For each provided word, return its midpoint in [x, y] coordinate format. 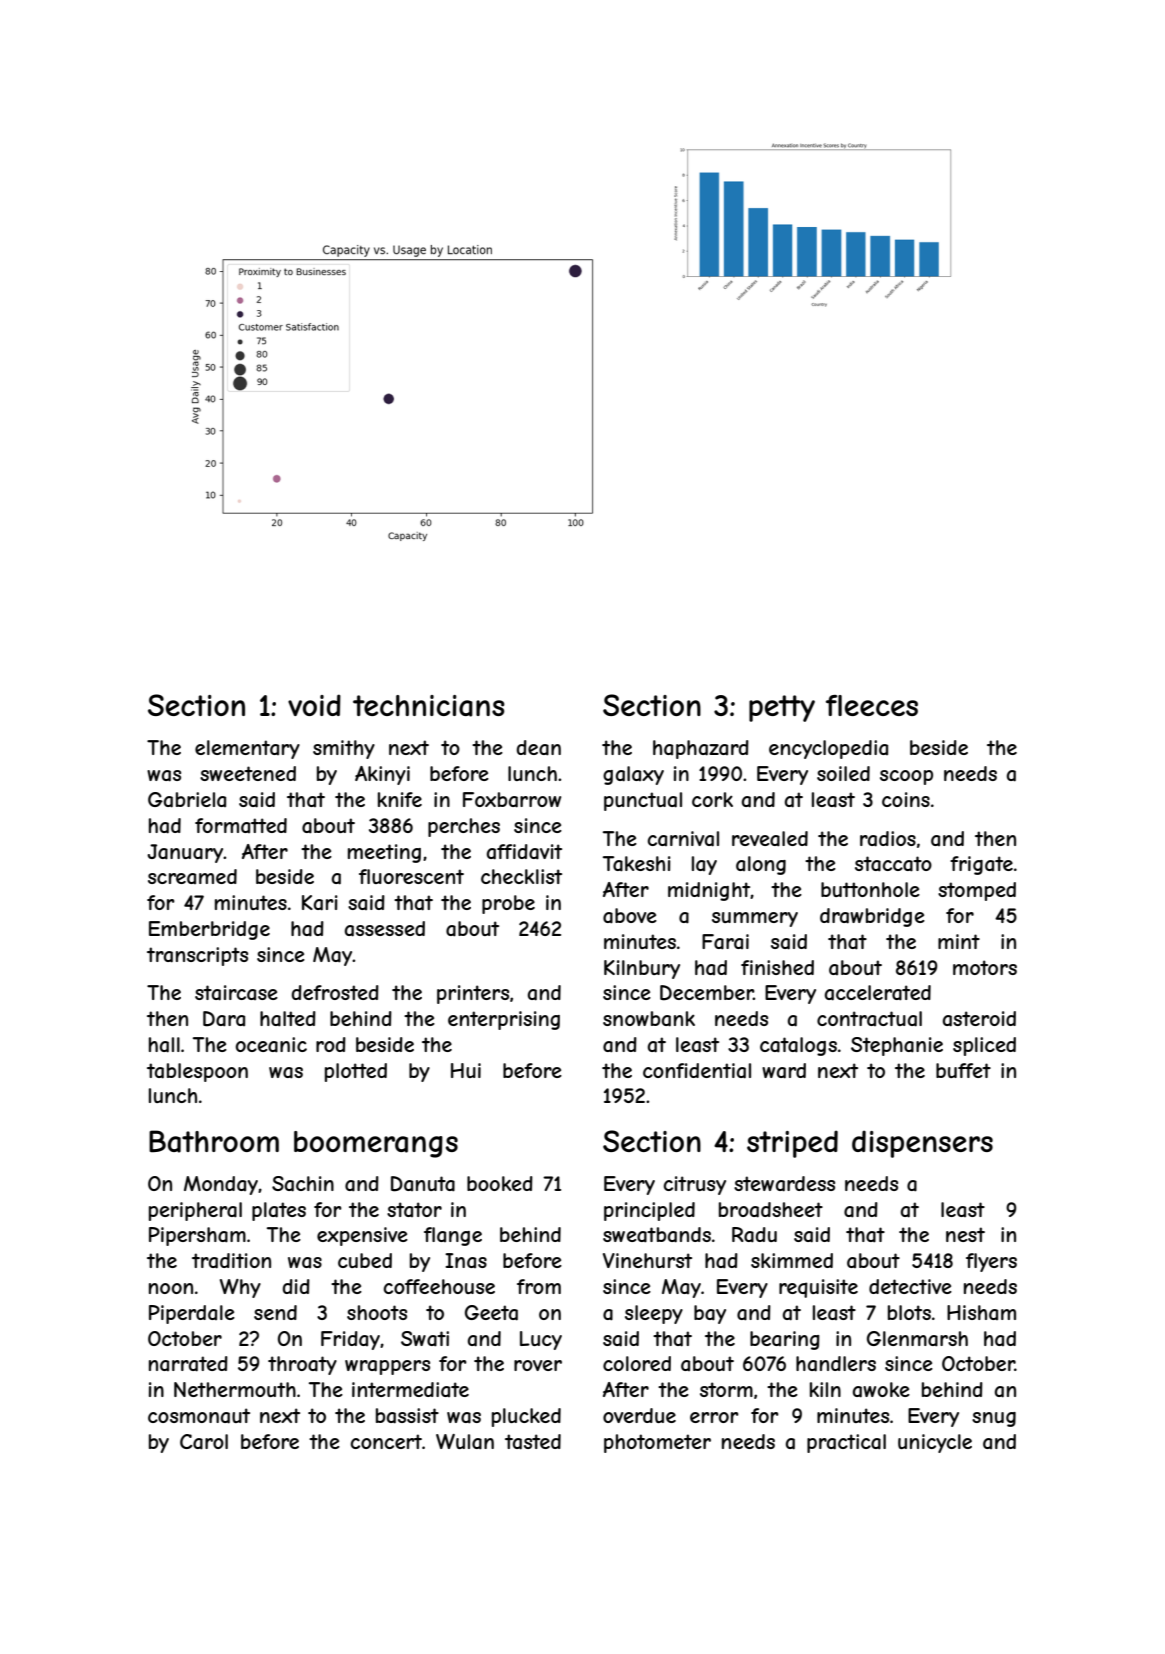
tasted [533, 1442]
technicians [429, 706]
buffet [963, 1070]
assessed [385, 929]
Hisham [981, 1312]
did [296, 1286]
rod [331, 1044]
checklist [521, 876]
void [314, 705]
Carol [204, 1442]
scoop [906, 777]
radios [888, 839]
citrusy [695, 1185]
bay [710, 1314]
